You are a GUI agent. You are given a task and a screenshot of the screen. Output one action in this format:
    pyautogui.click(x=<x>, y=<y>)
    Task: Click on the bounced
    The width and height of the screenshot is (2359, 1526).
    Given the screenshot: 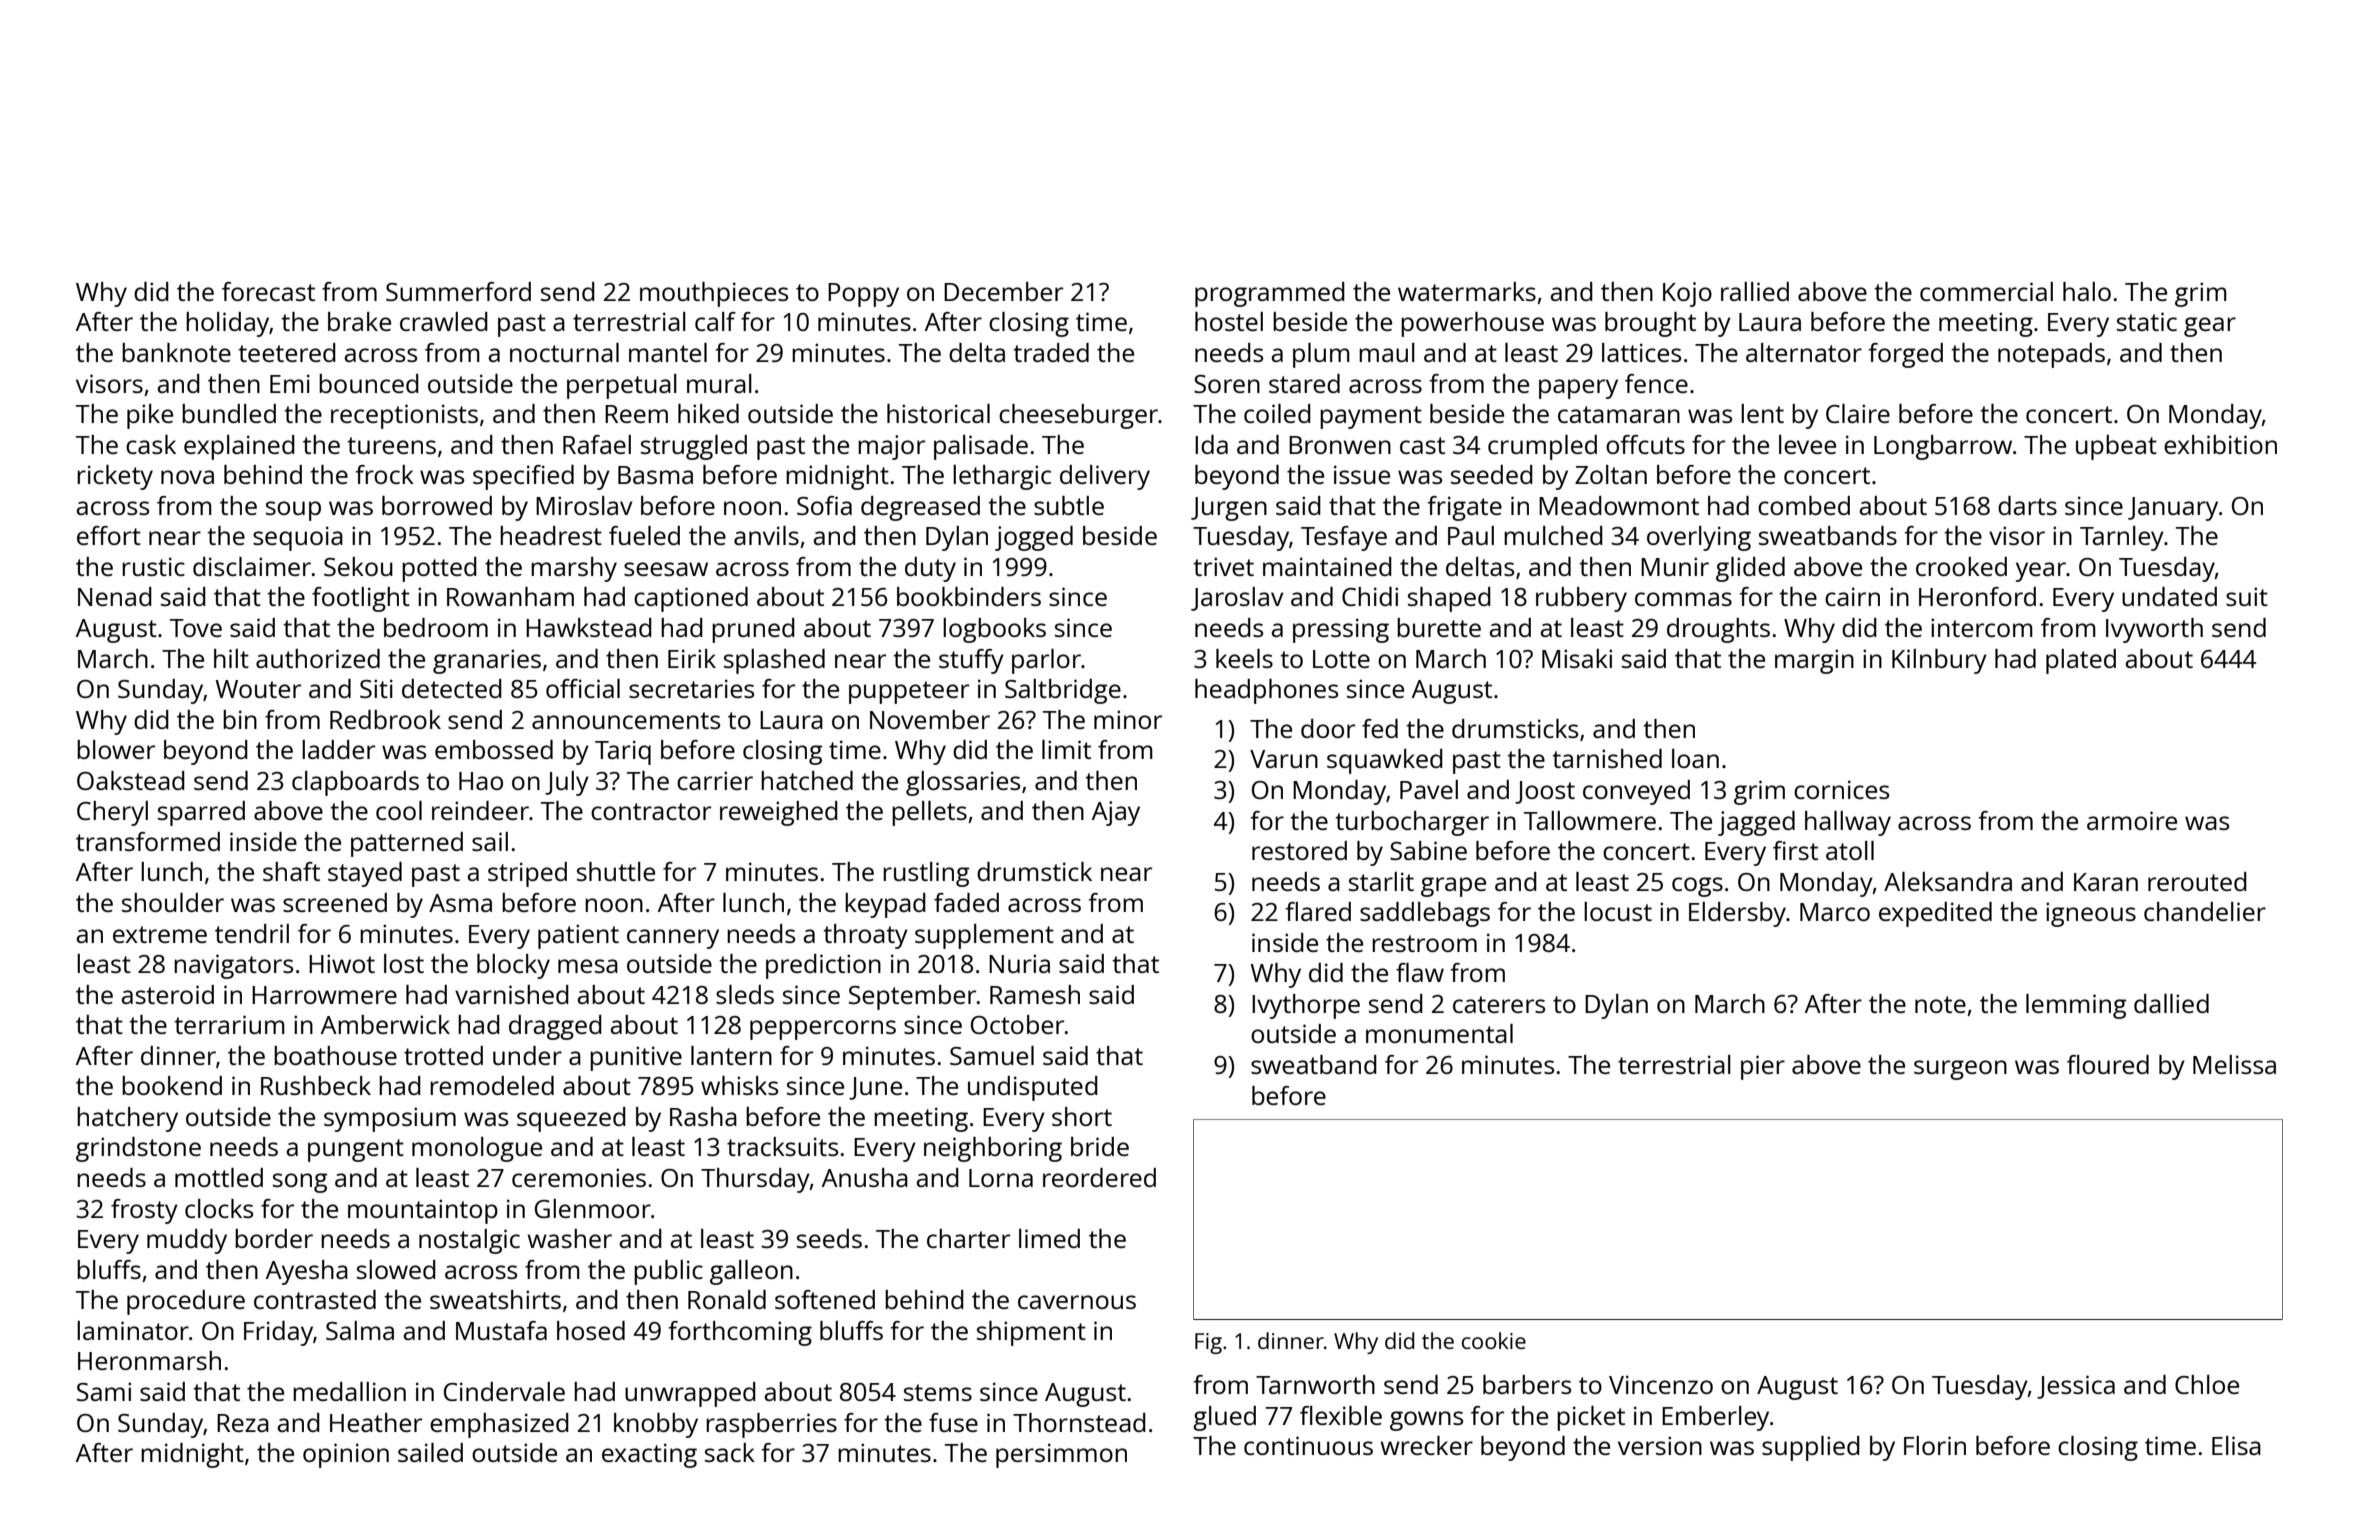 What is the action you would take?
    pyautogui.click(x=369, y=383)
